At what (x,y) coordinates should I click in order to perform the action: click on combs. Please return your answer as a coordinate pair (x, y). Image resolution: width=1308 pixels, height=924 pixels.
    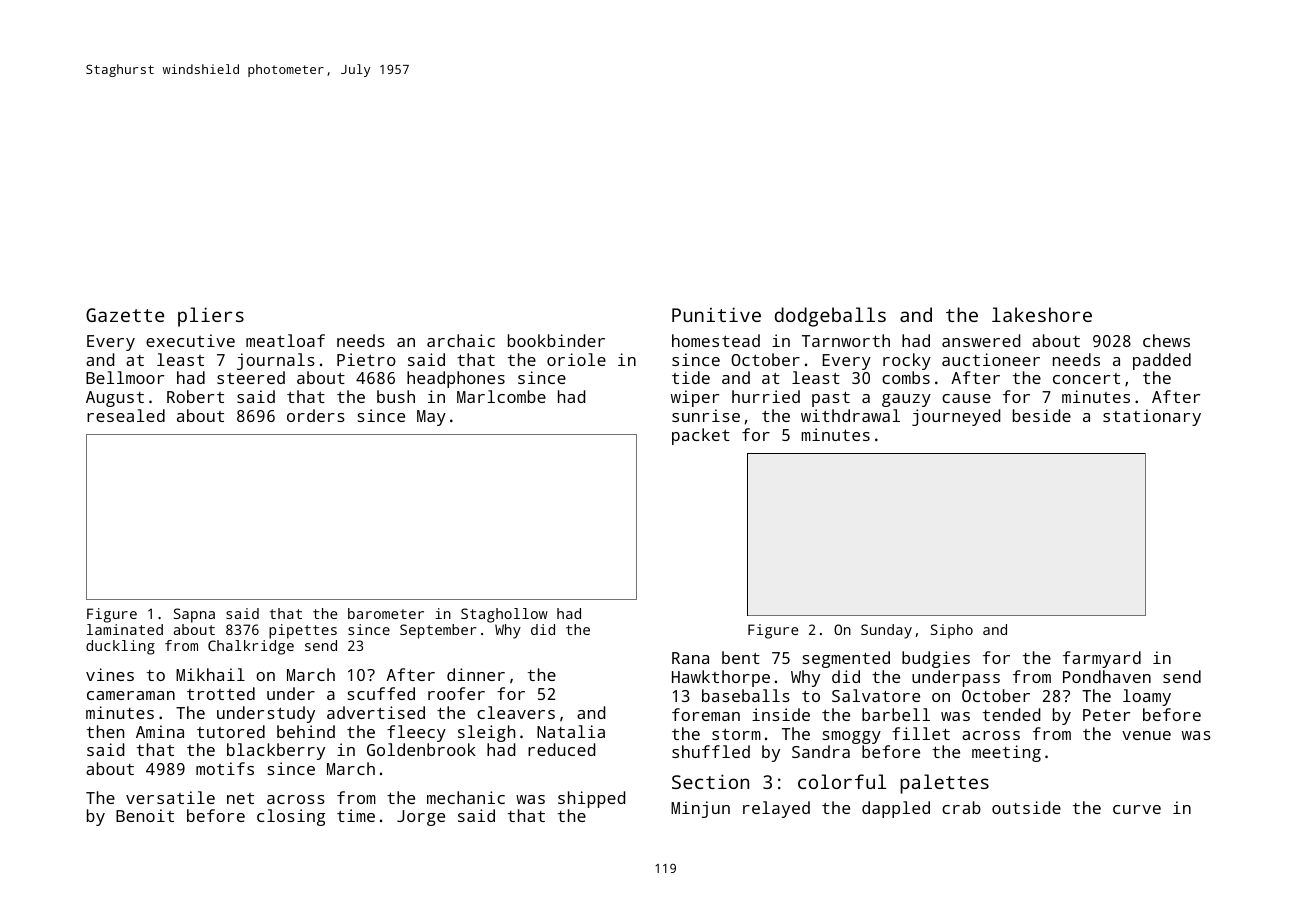
    Looking at the image, I should click on (906, 377).
